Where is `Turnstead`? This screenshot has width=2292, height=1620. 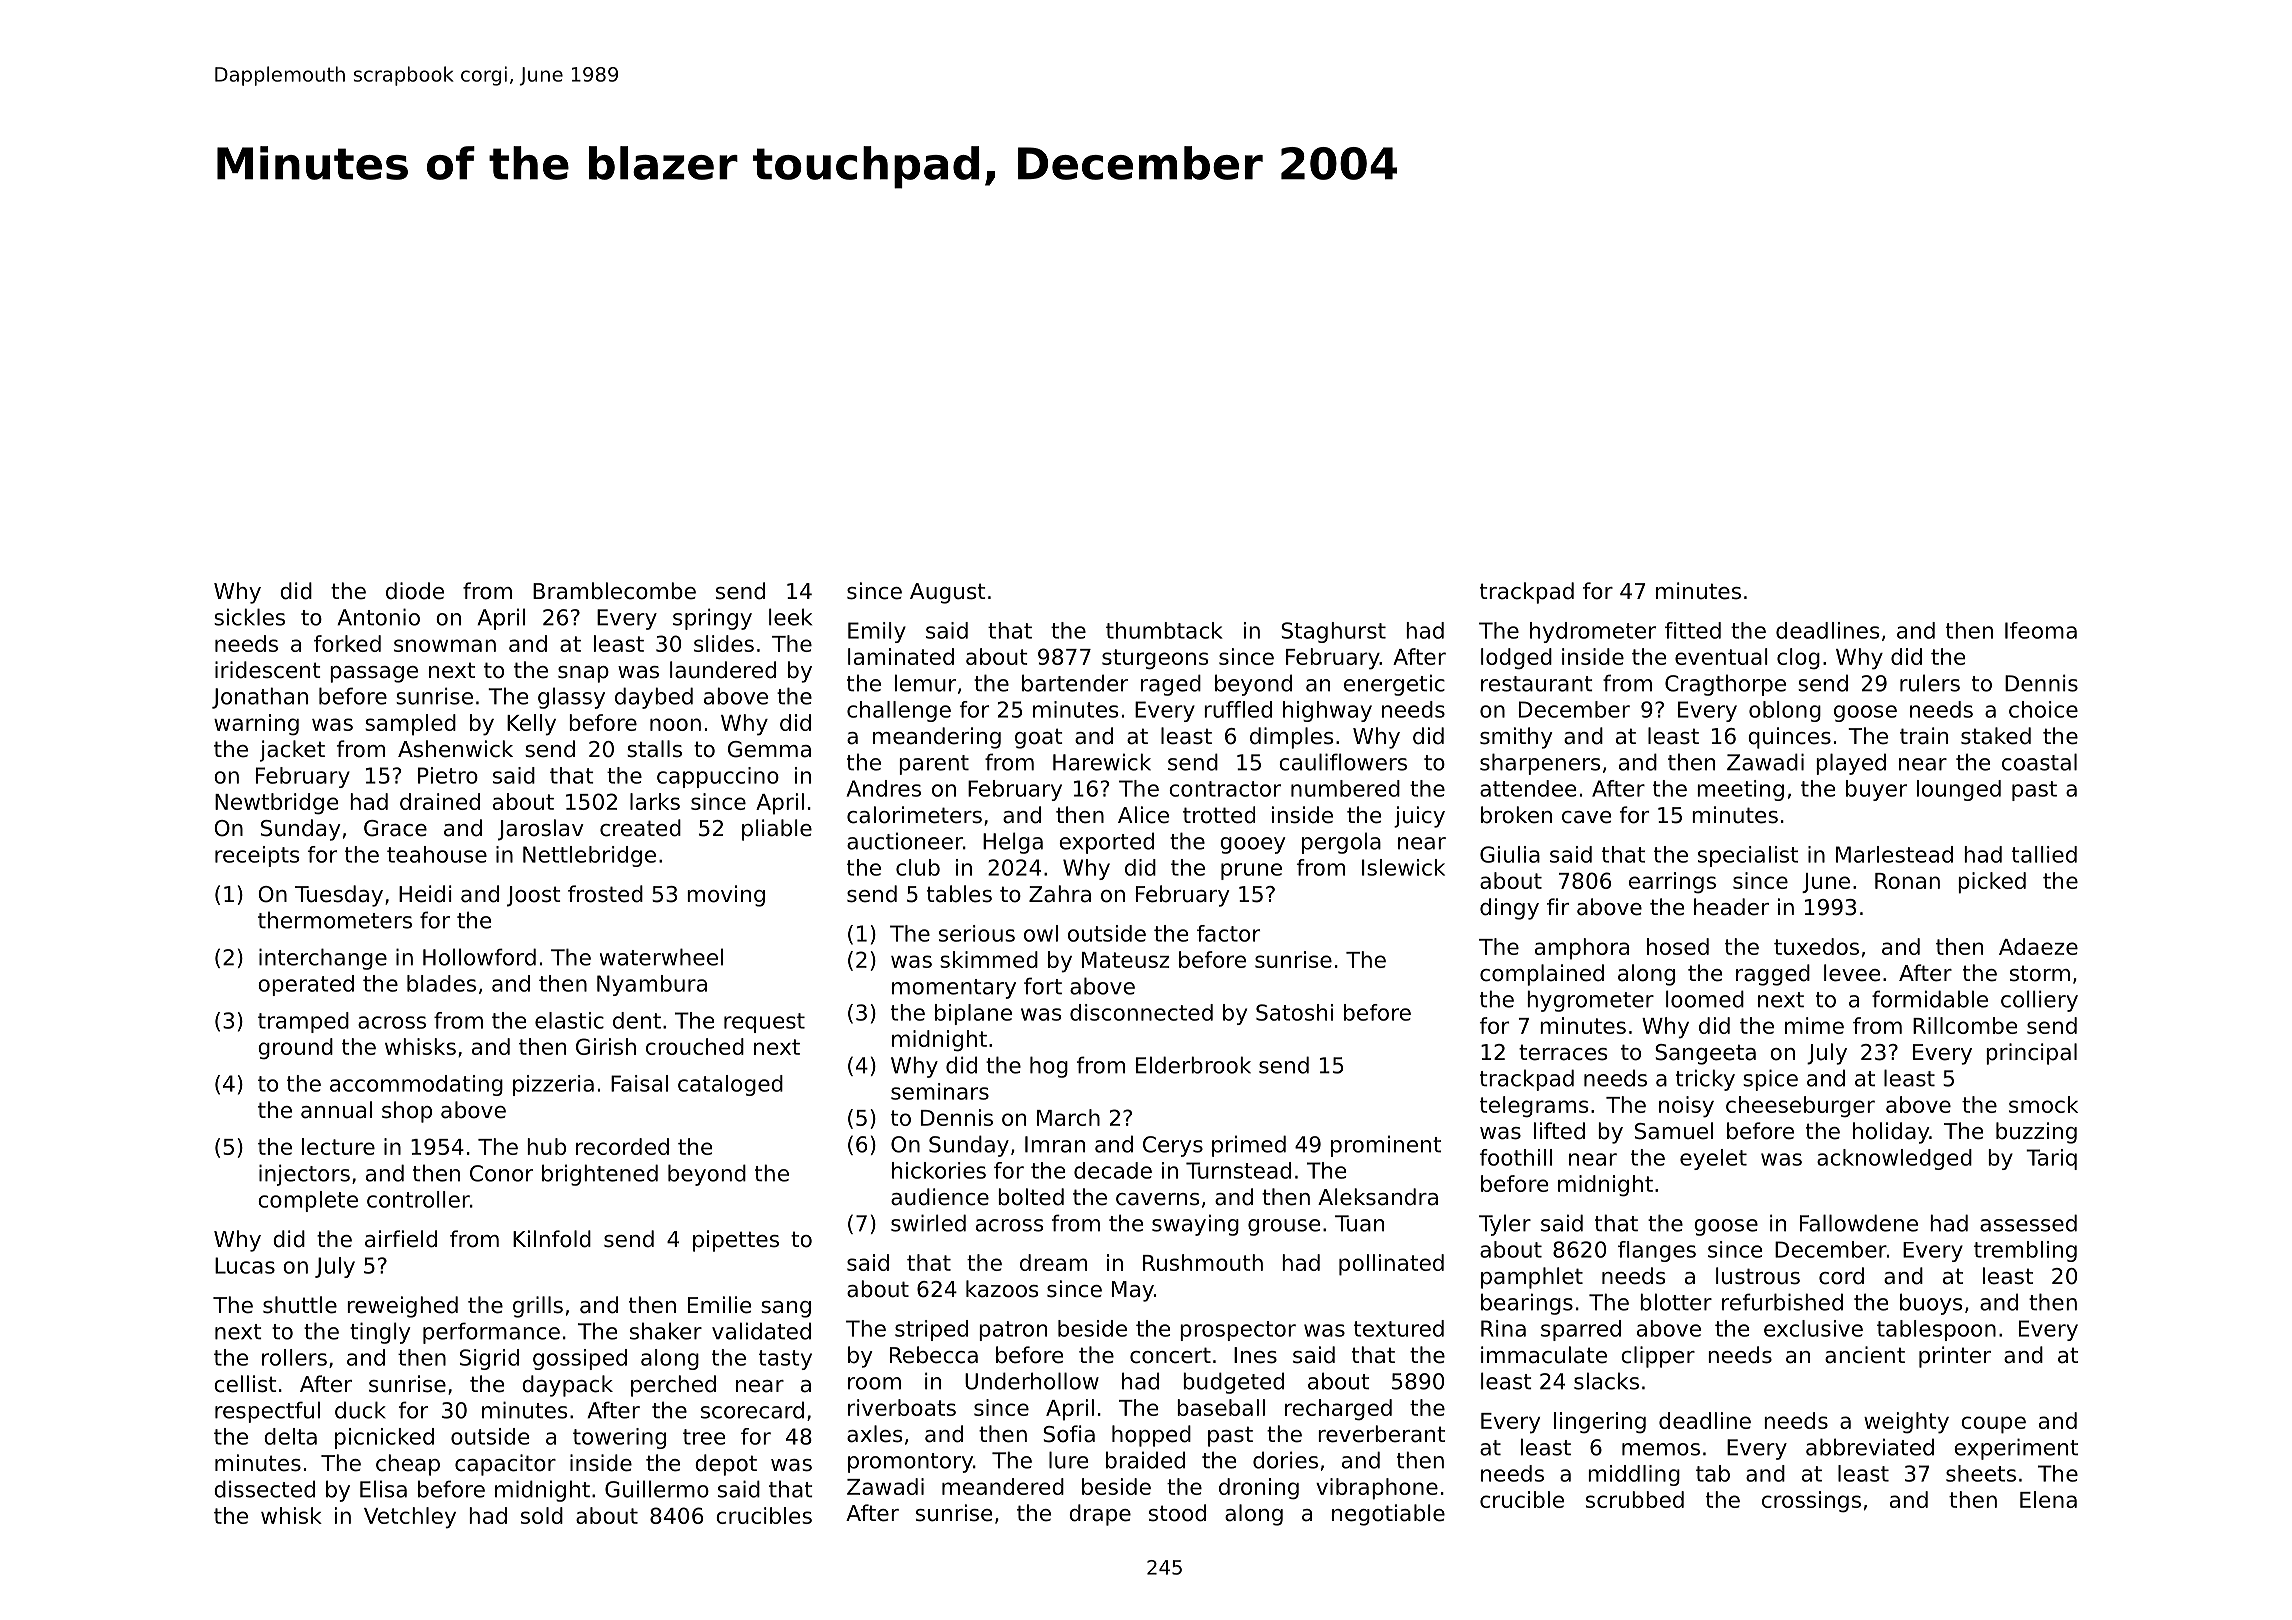 Turnstead is located at coordinates (1238, 1170).
